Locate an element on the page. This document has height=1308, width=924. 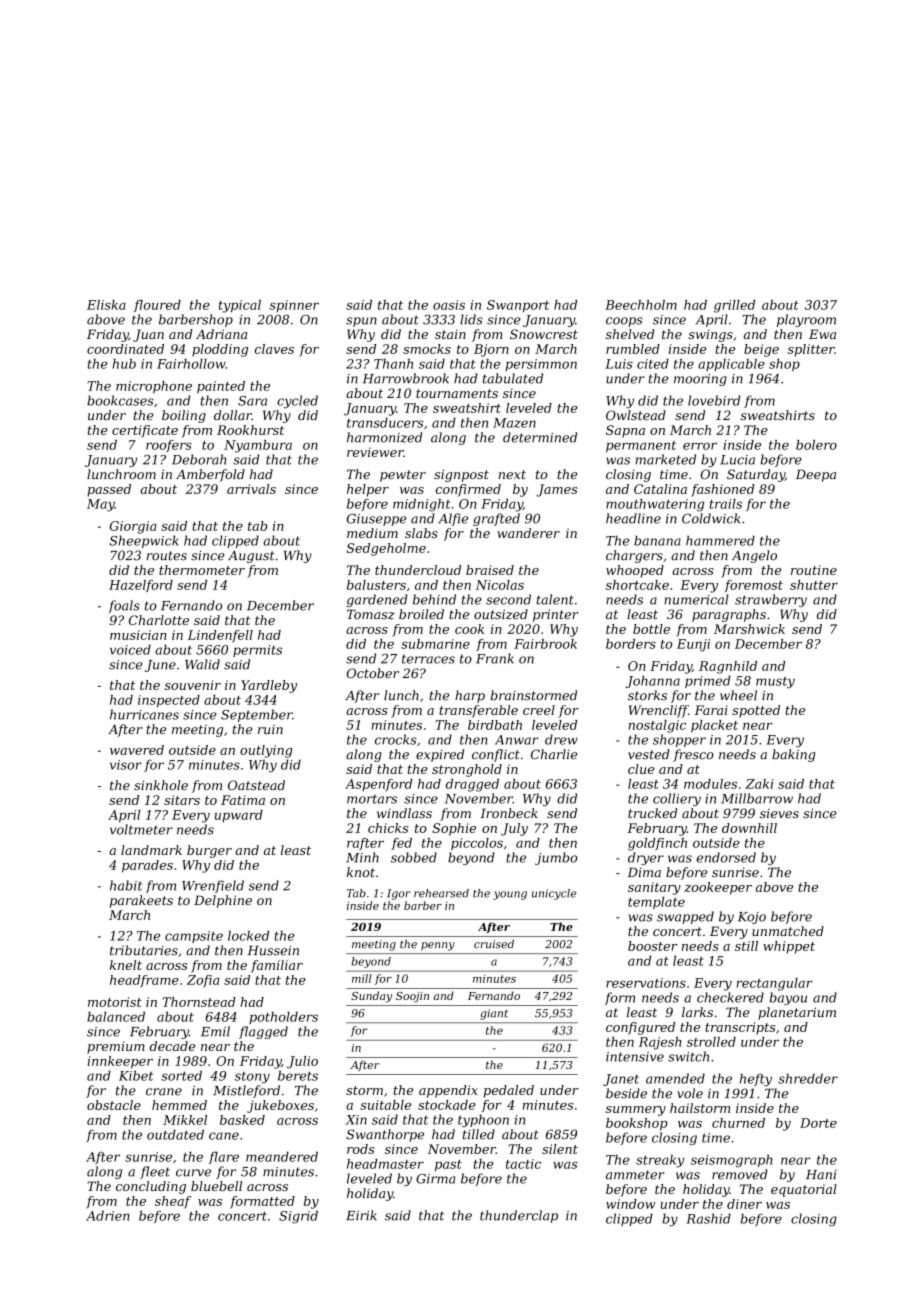
silent is located at coordinates (560, 1149).
